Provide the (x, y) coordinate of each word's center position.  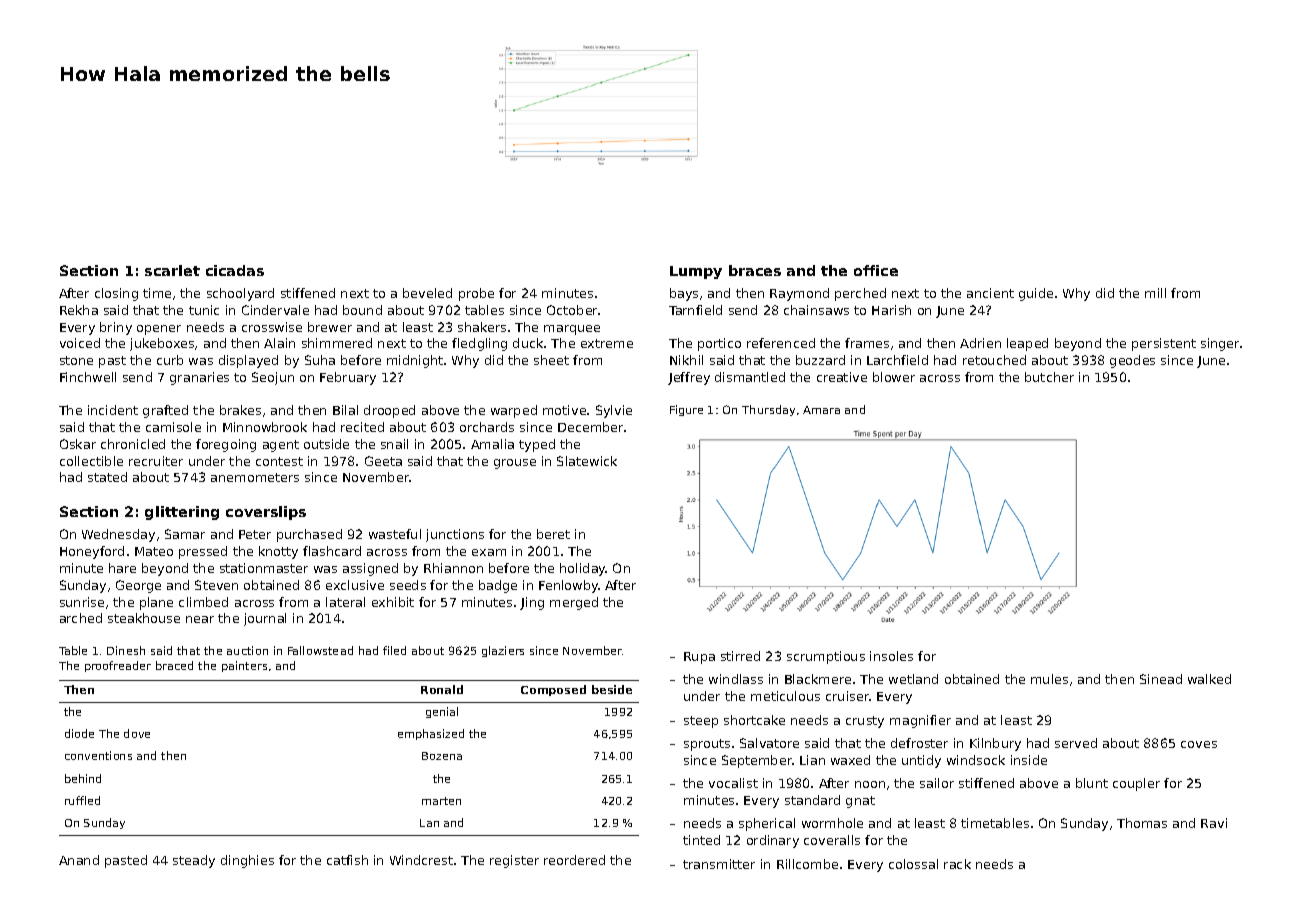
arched (81, 618)
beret (553, 534)
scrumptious (826, 657)
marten (441, 801)
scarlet (172, 270)
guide (1036, 294)
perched (860, 294)
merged (574, 603)
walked (1209, 679)
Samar (185, 534)
